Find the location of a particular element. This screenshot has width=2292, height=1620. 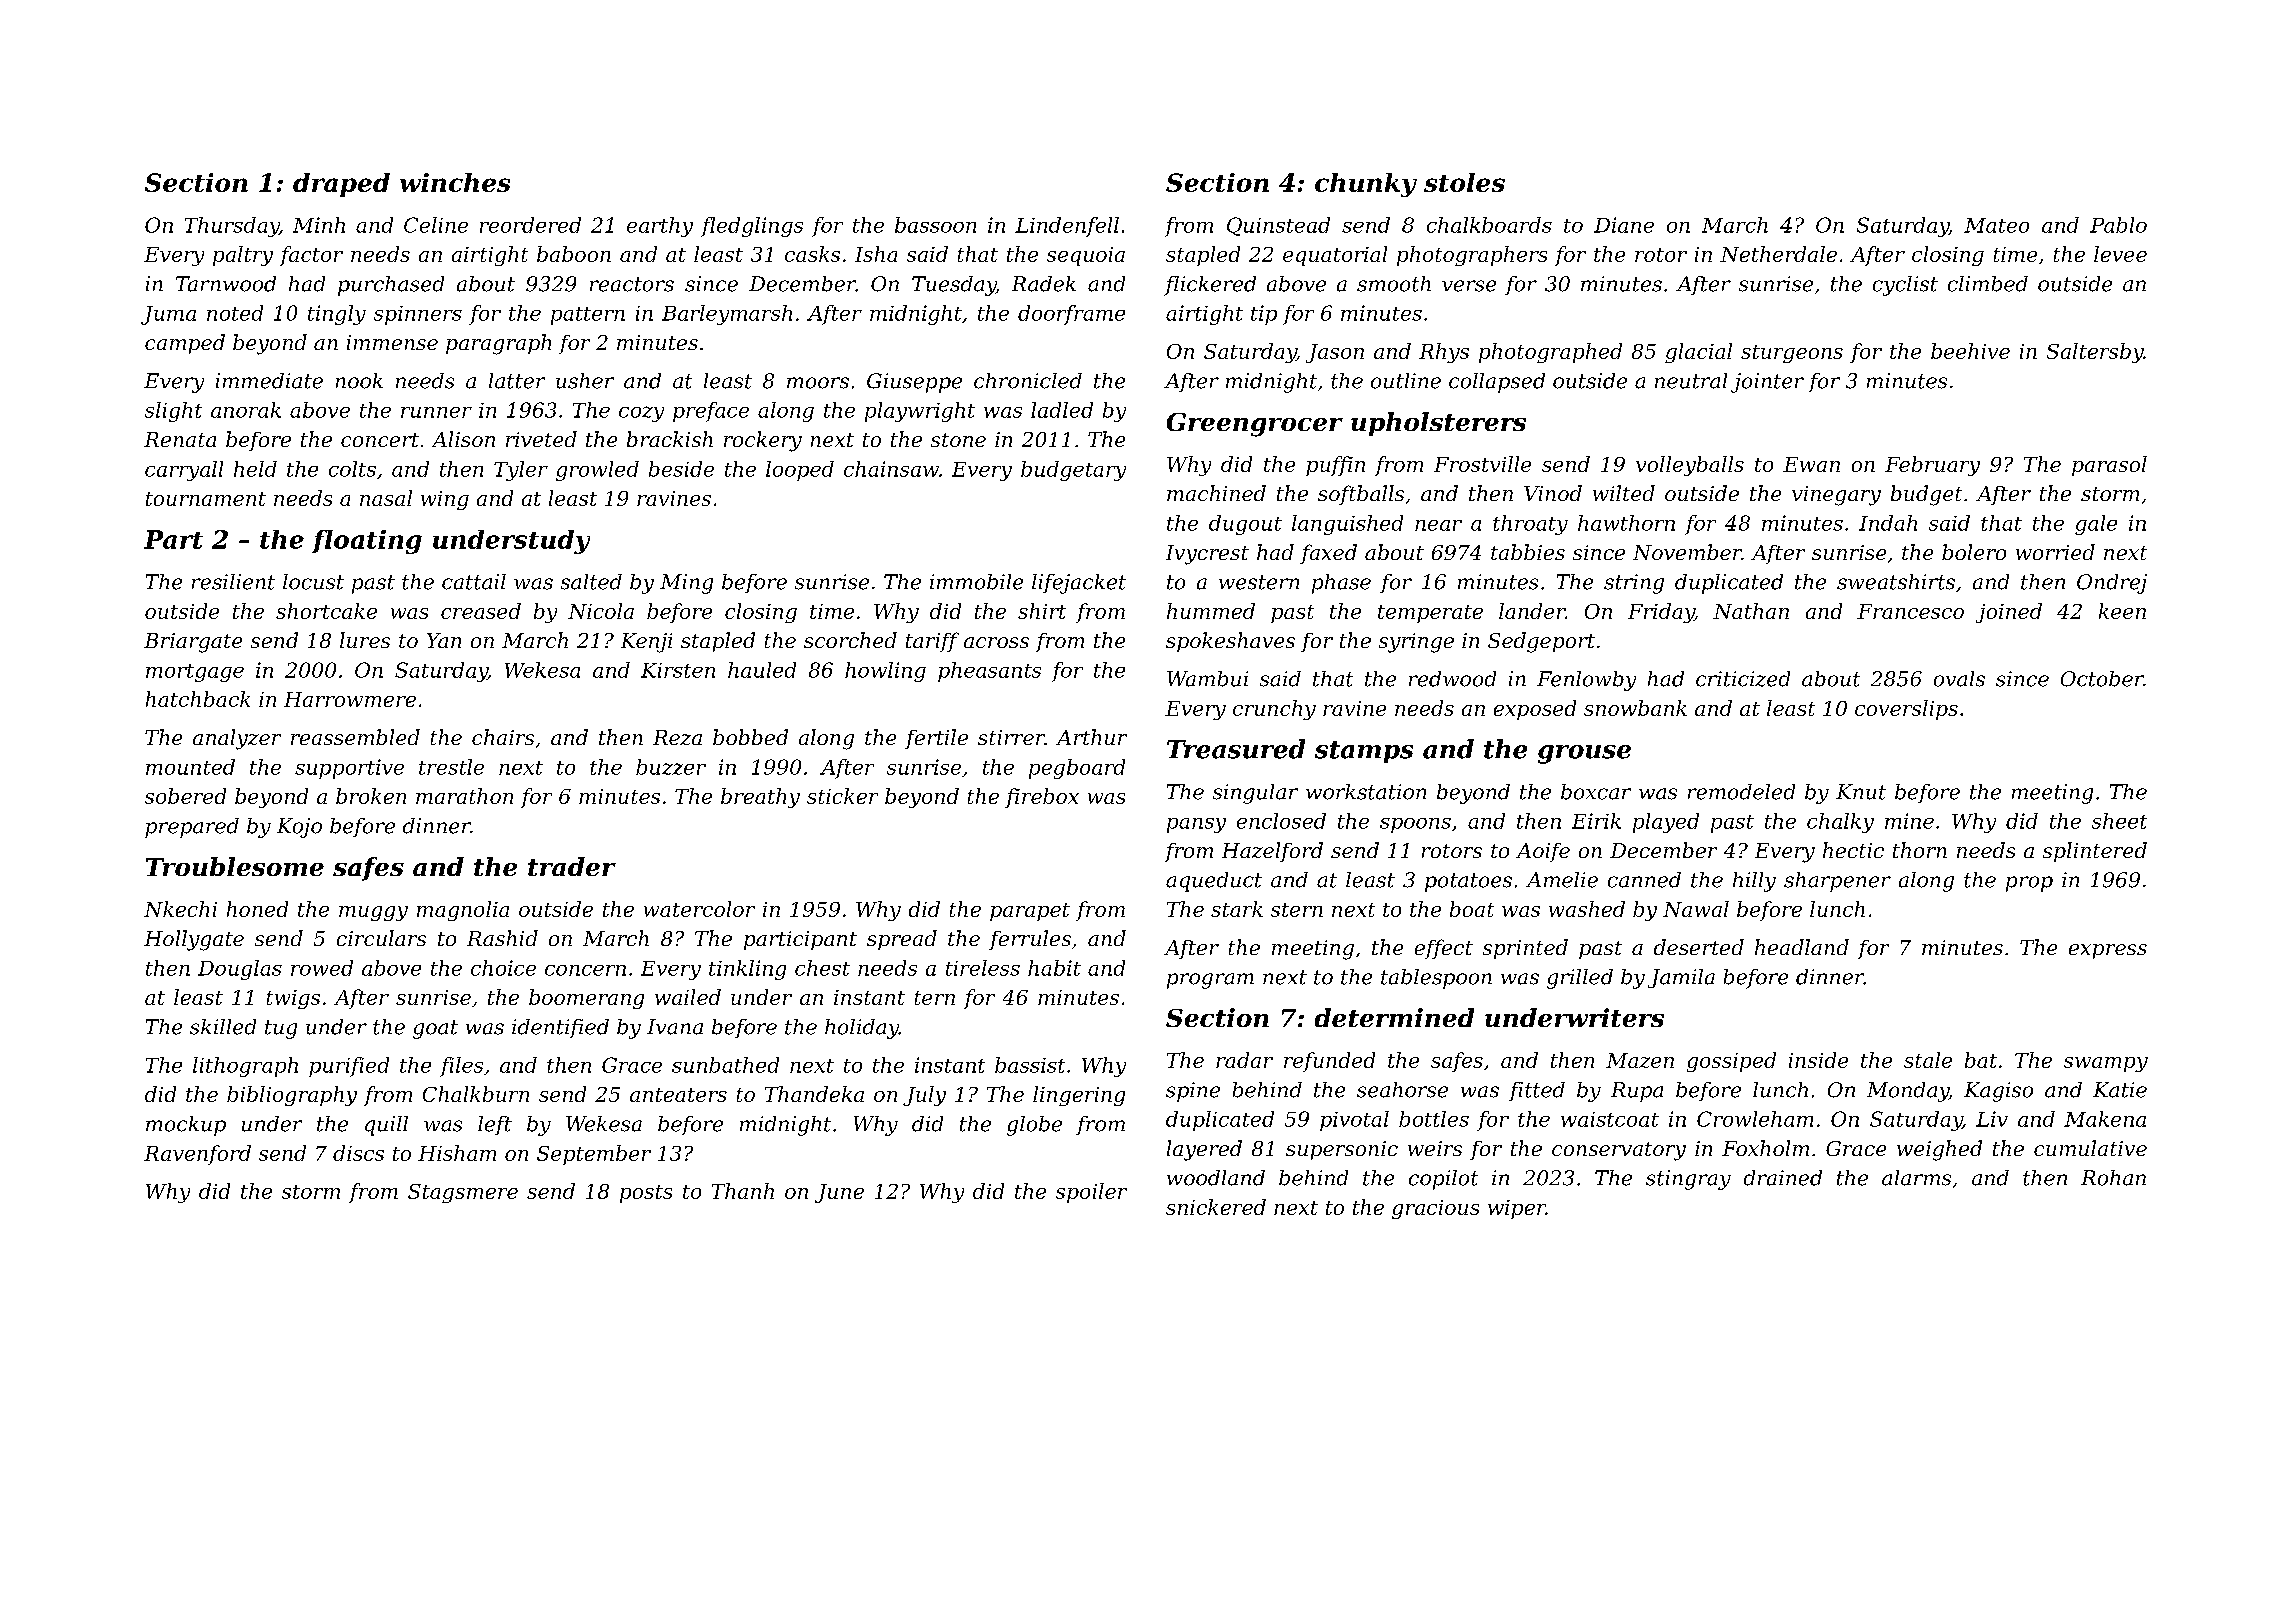

winches is located at coordinates (455, 182).
